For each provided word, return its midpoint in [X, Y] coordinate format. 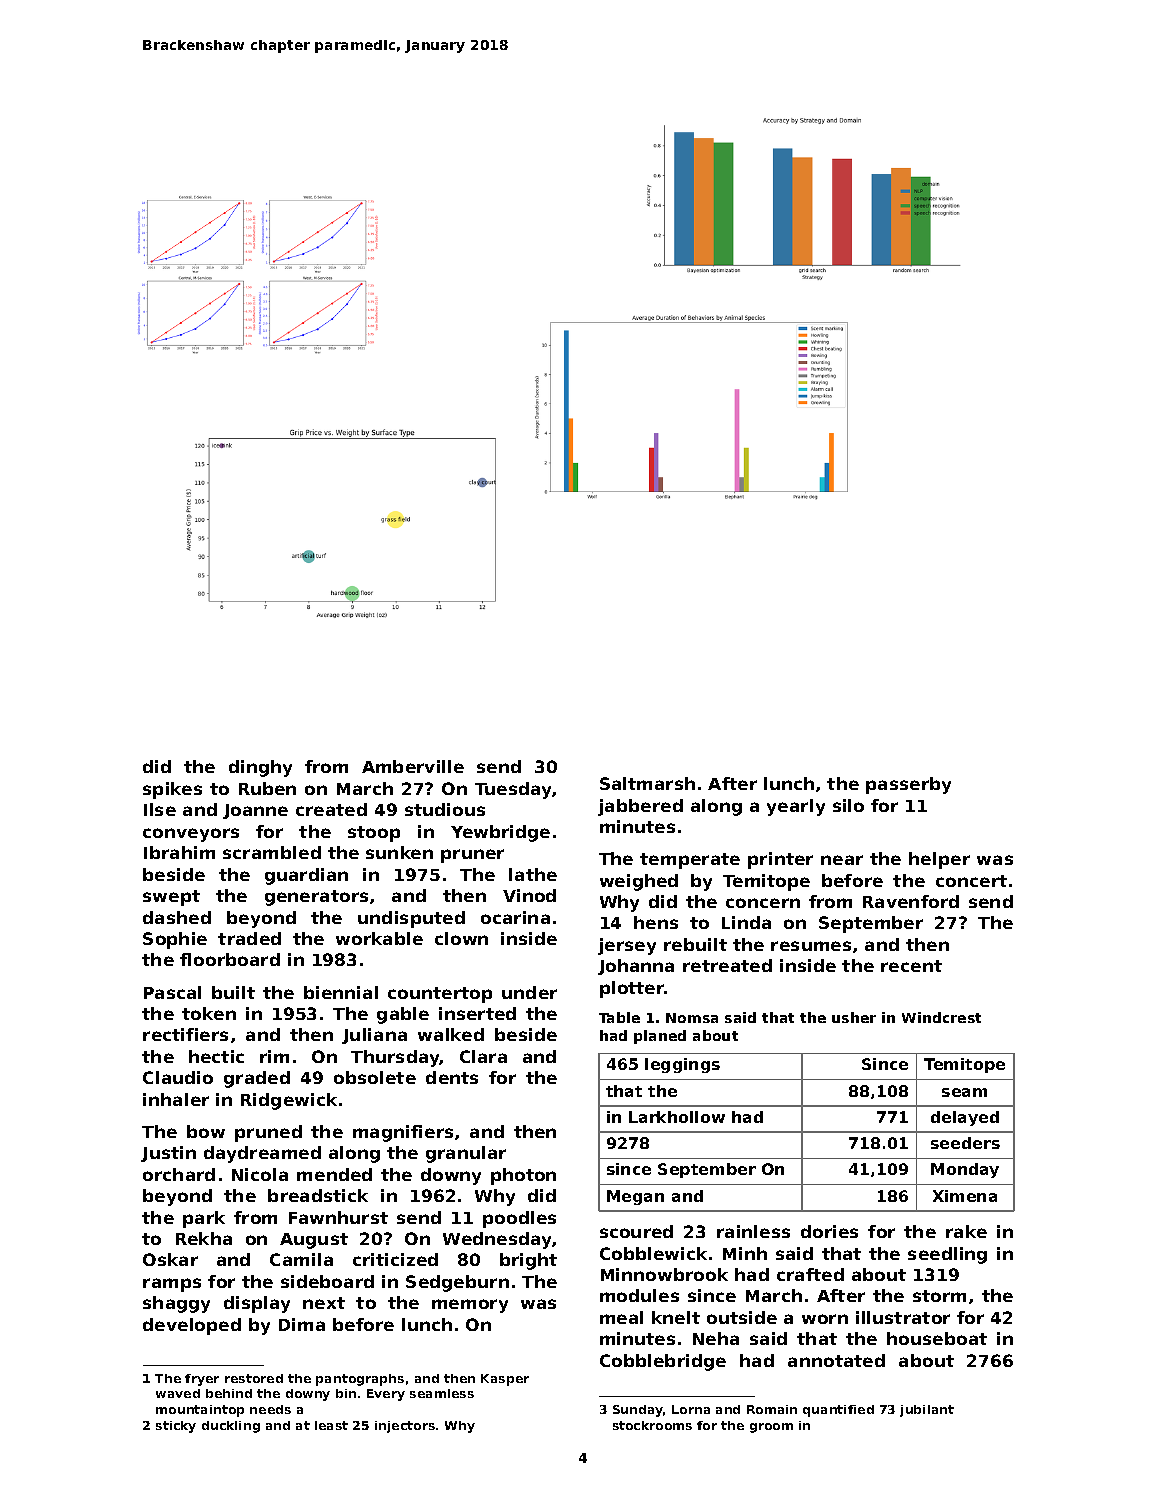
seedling [947, 1255]
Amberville [413, 766]
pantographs [360, 1380]
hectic [216, 1056]
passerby [908, 785]
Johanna [636, 967]
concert [971, 881]
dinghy [260, 768]
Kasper [505, 1380]
